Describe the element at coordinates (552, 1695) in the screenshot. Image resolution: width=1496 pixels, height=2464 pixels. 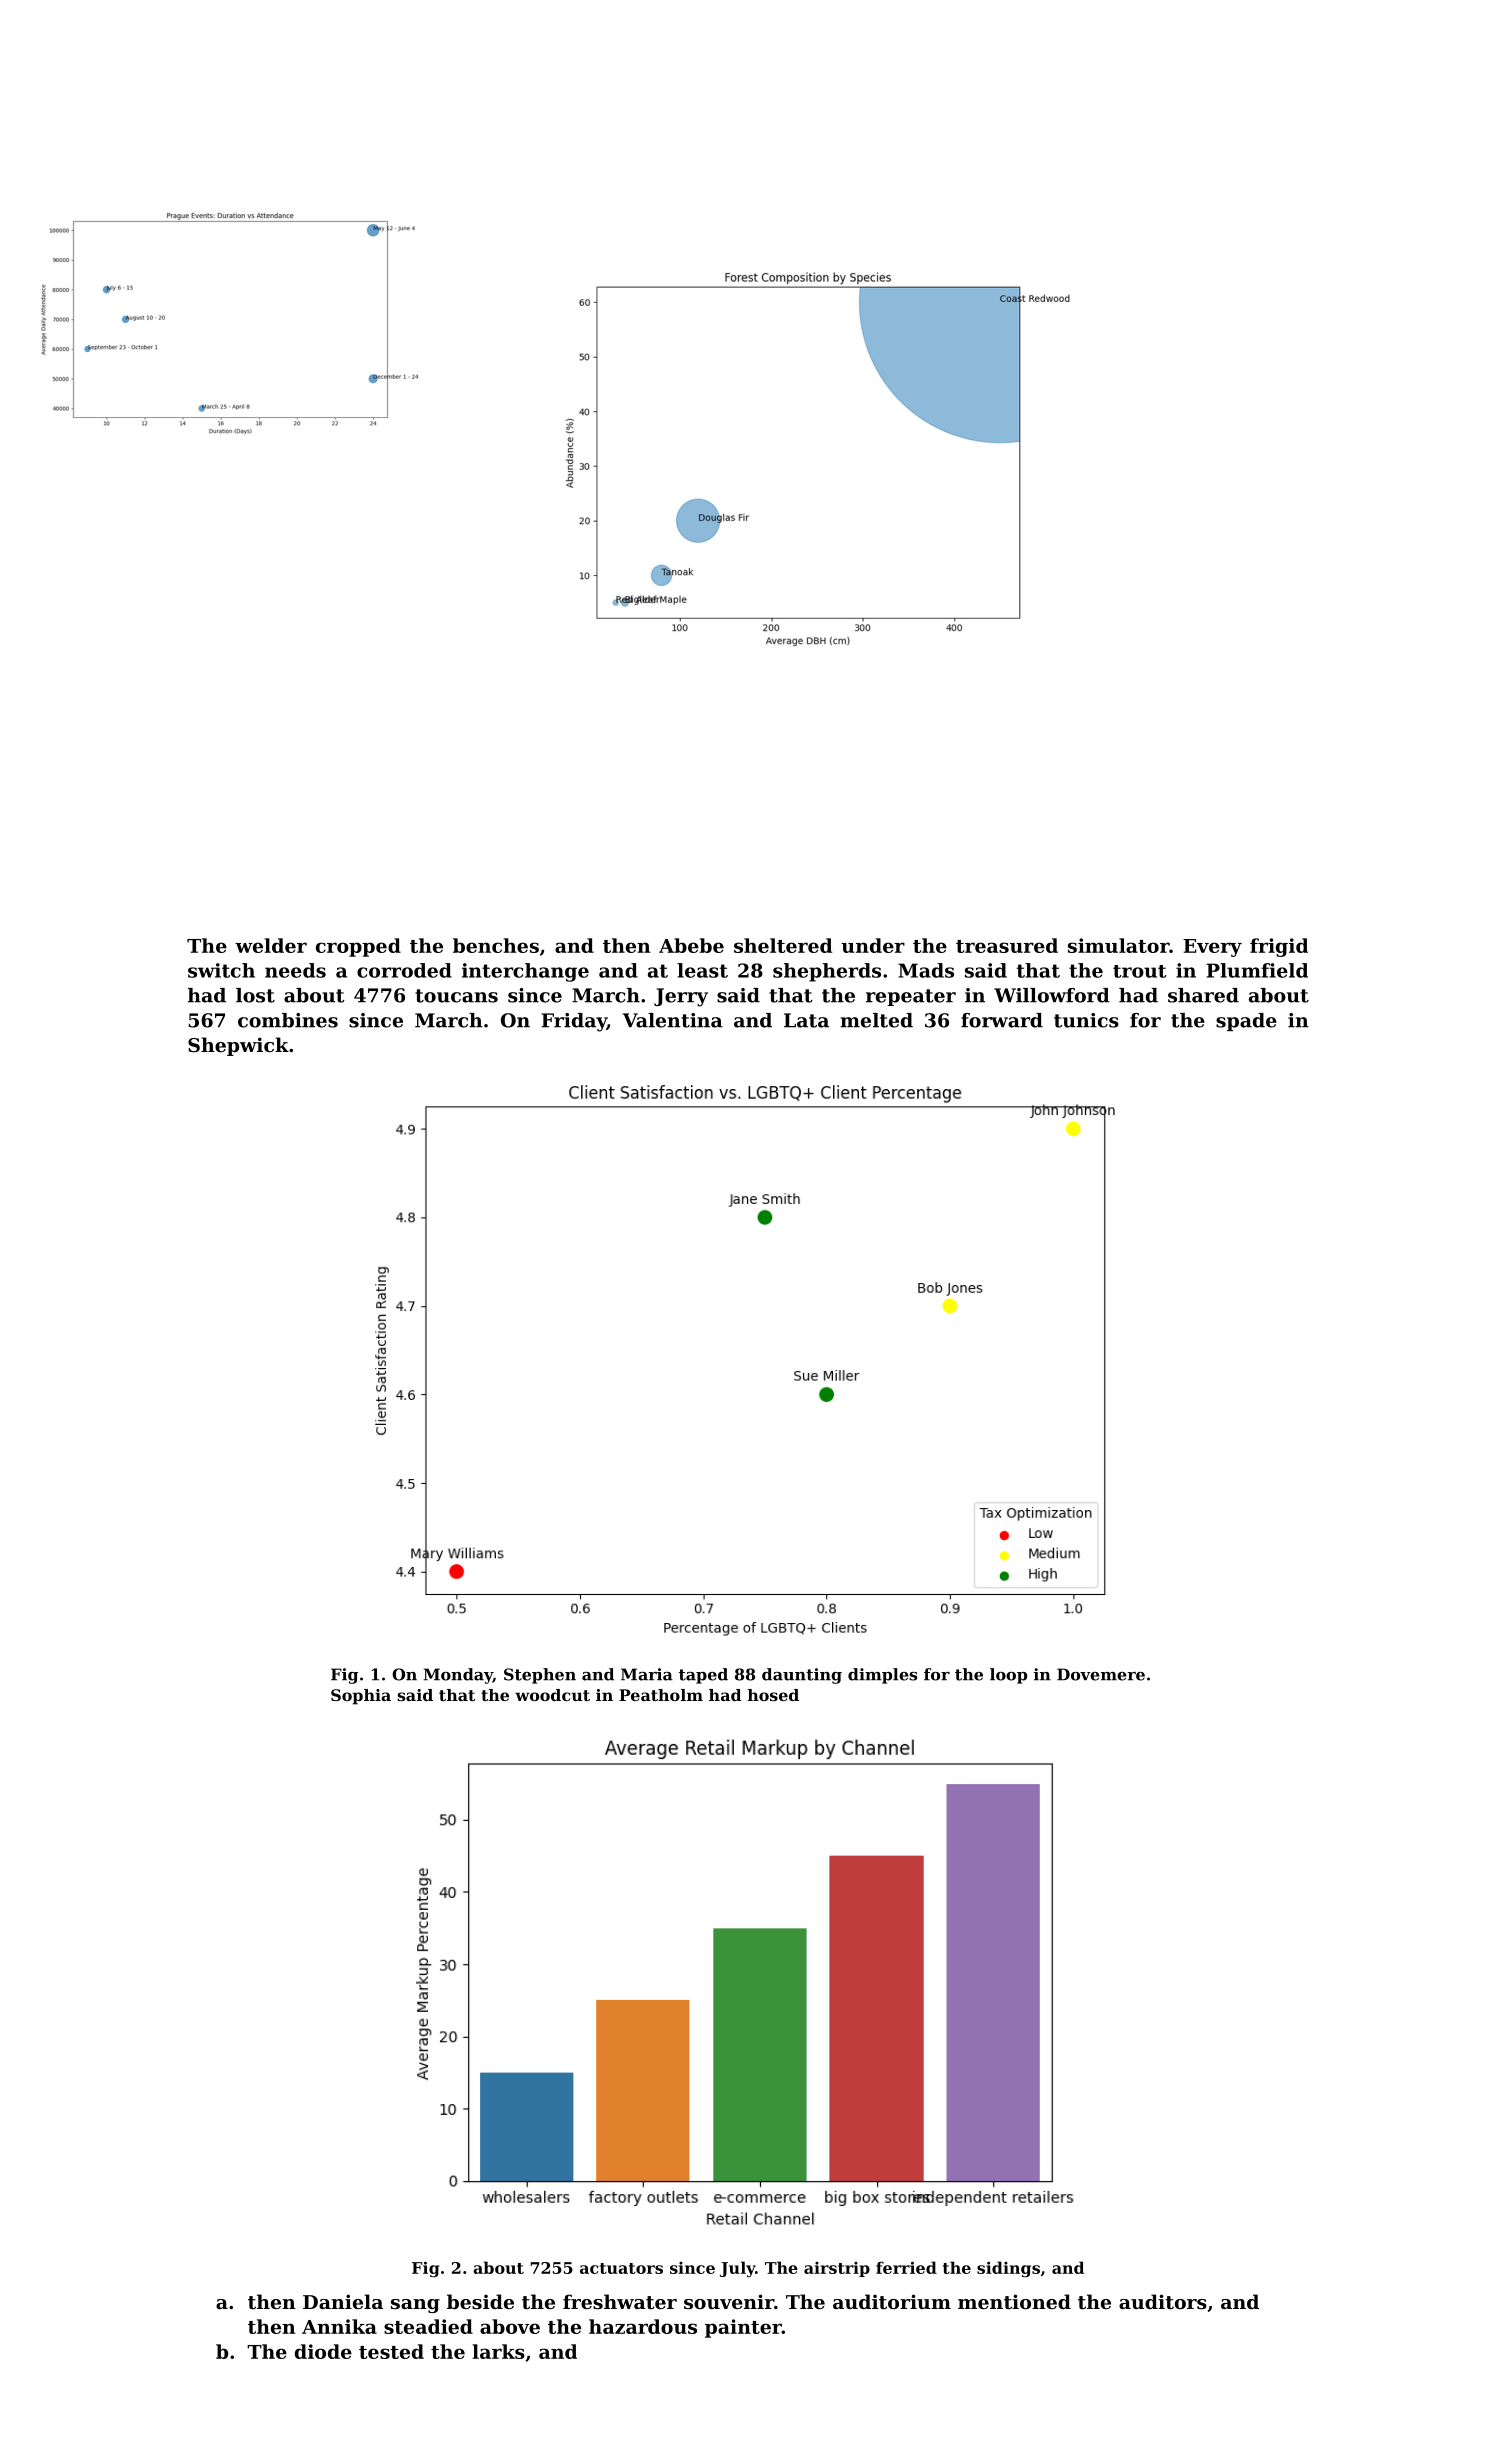
I see `woodcut` at that location.
